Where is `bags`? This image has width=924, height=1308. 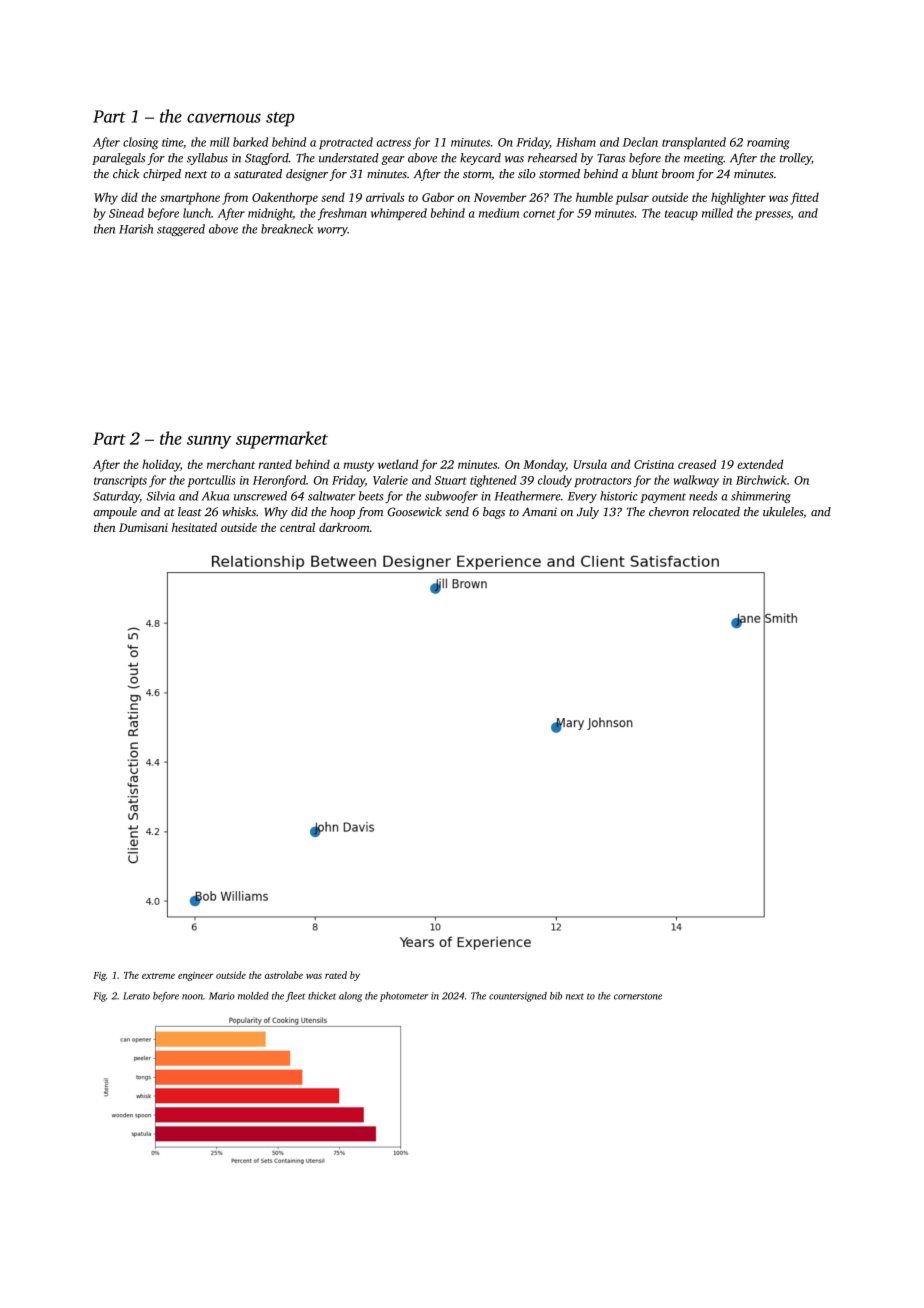
bags is located at coordinates (494, 513).
